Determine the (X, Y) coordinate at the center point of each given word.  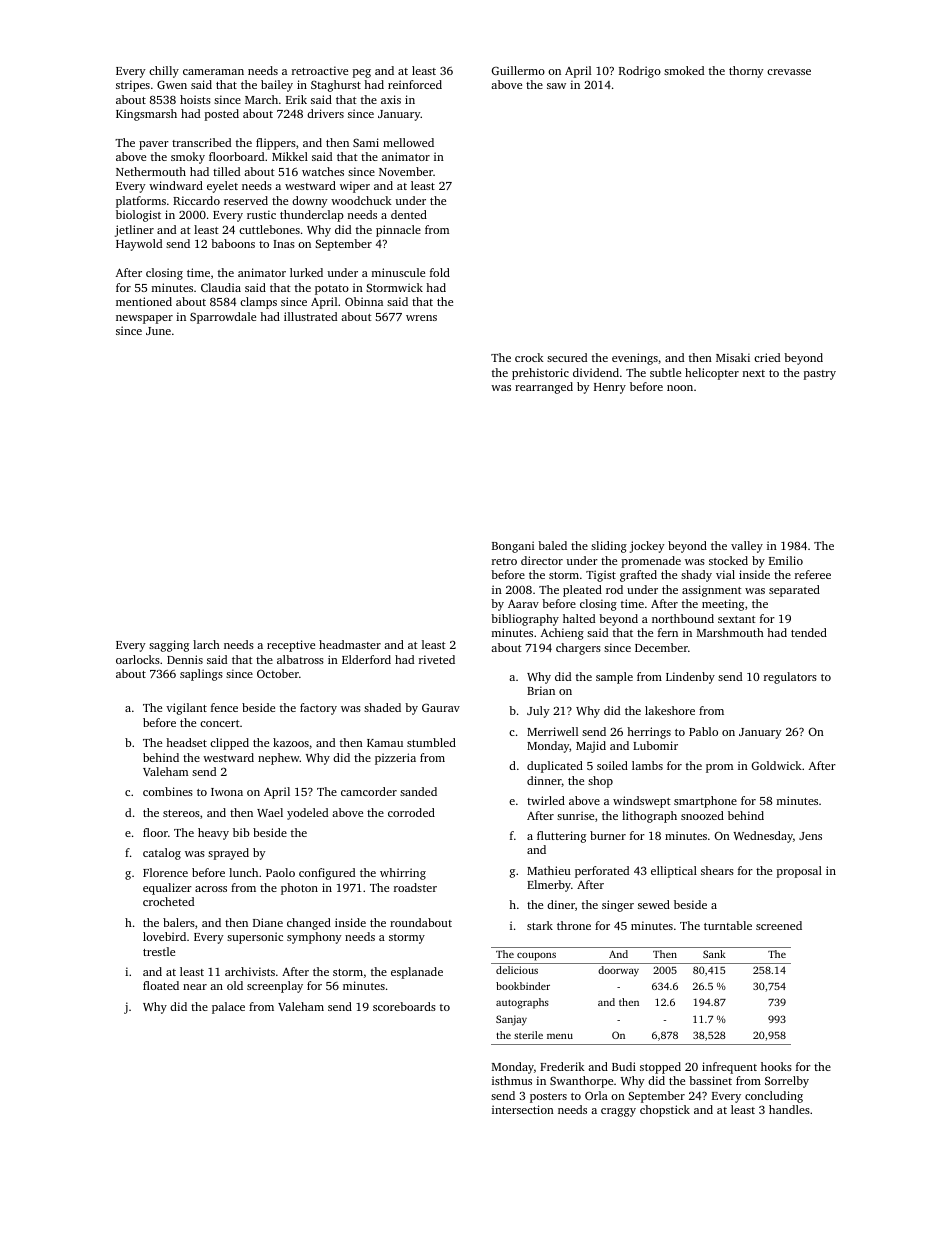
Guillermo (518, 70)
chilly (164, 72)
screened (779, 925)
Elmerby (549, 886)
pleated (582, 591)
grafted (638, 576)
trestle (159, 951)
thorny (746, 72)
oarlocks (138, 659)
